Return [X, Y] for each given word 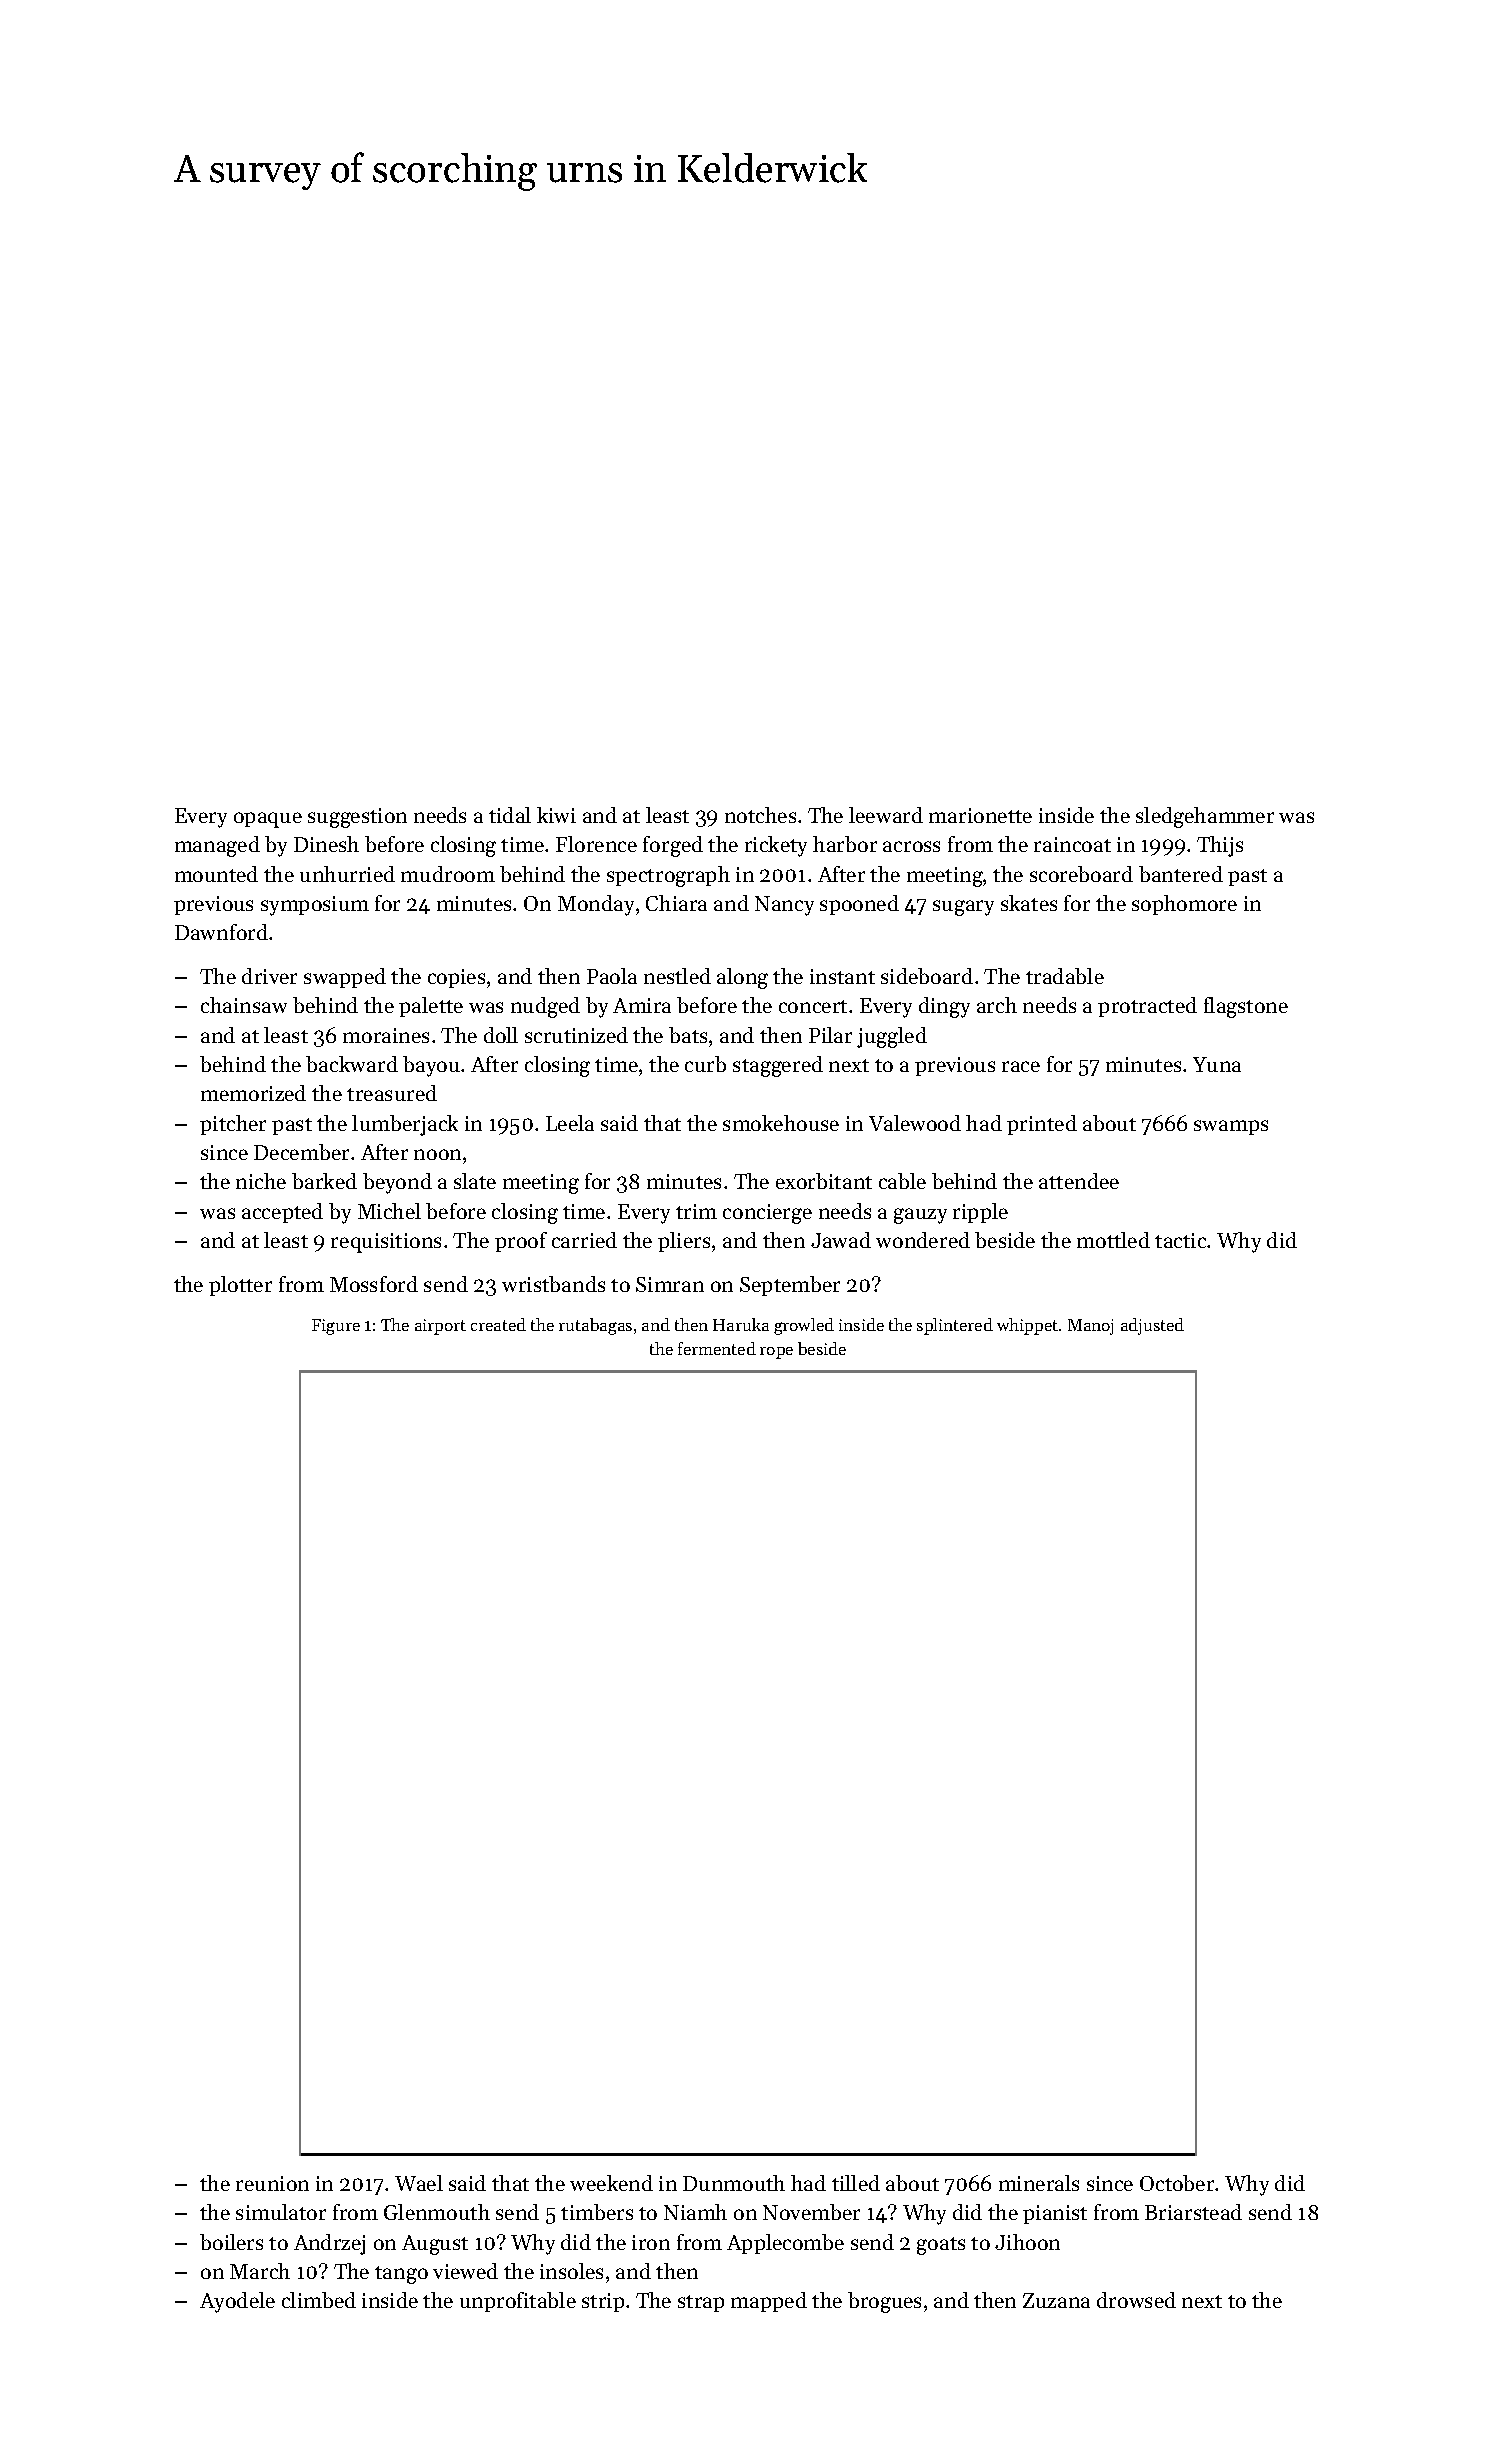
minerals [1039, 2183]
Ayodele [237, 2302]
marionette [980, 815]
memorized [253, 1093]
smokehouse [781, 1123]
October [1178, 2183]
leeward [886, 815]
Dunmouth [734, 2183]
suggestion [357, 818]
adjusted [1152, 1326]
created [498, 1324]
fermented [717, 1348]
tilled [856, 2183]
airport [440, 1327]
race [1021, 1066]
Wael [419, 2183]
